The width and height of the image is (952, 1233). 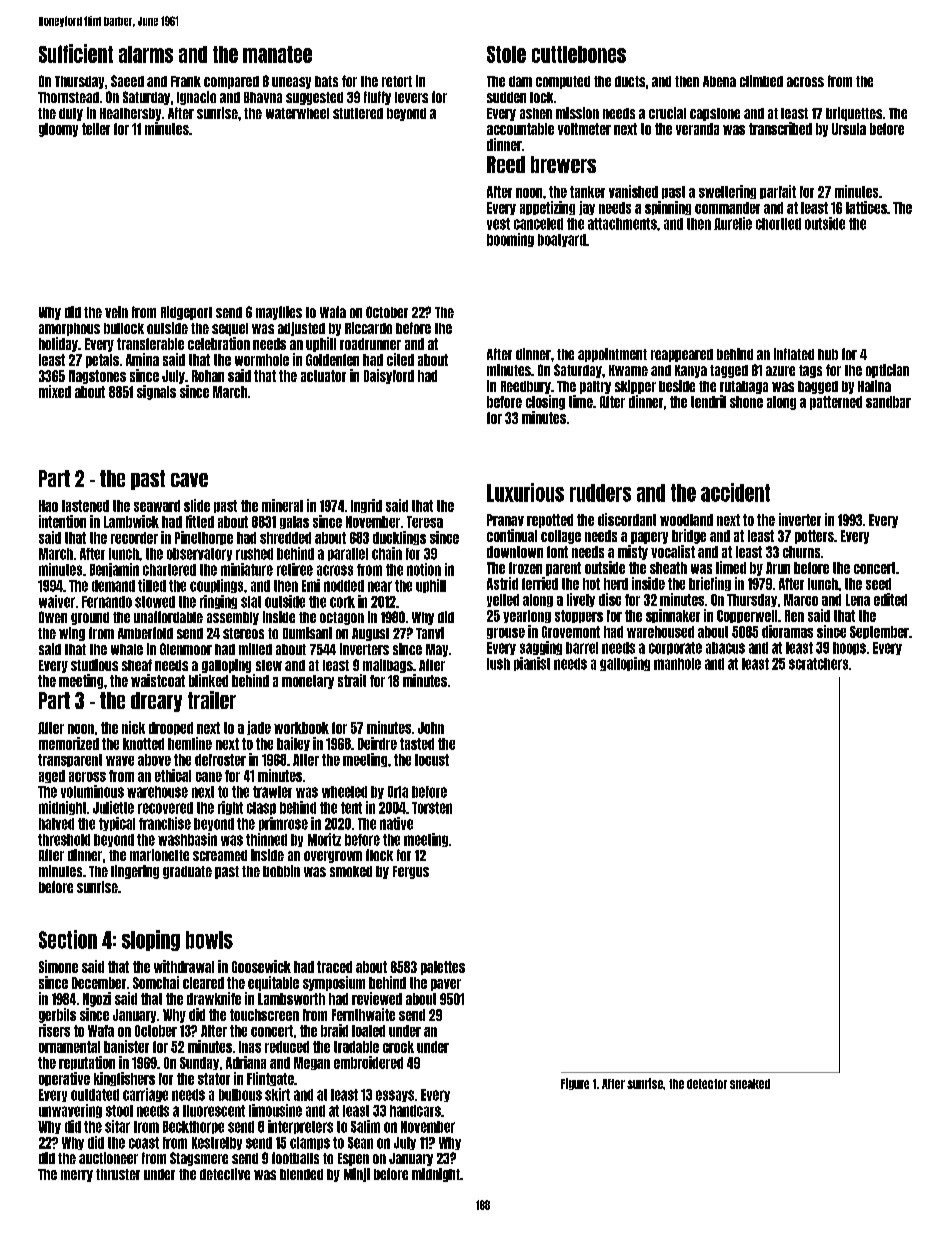 I want to click on Riccardo, so click(x=368, y=328).
